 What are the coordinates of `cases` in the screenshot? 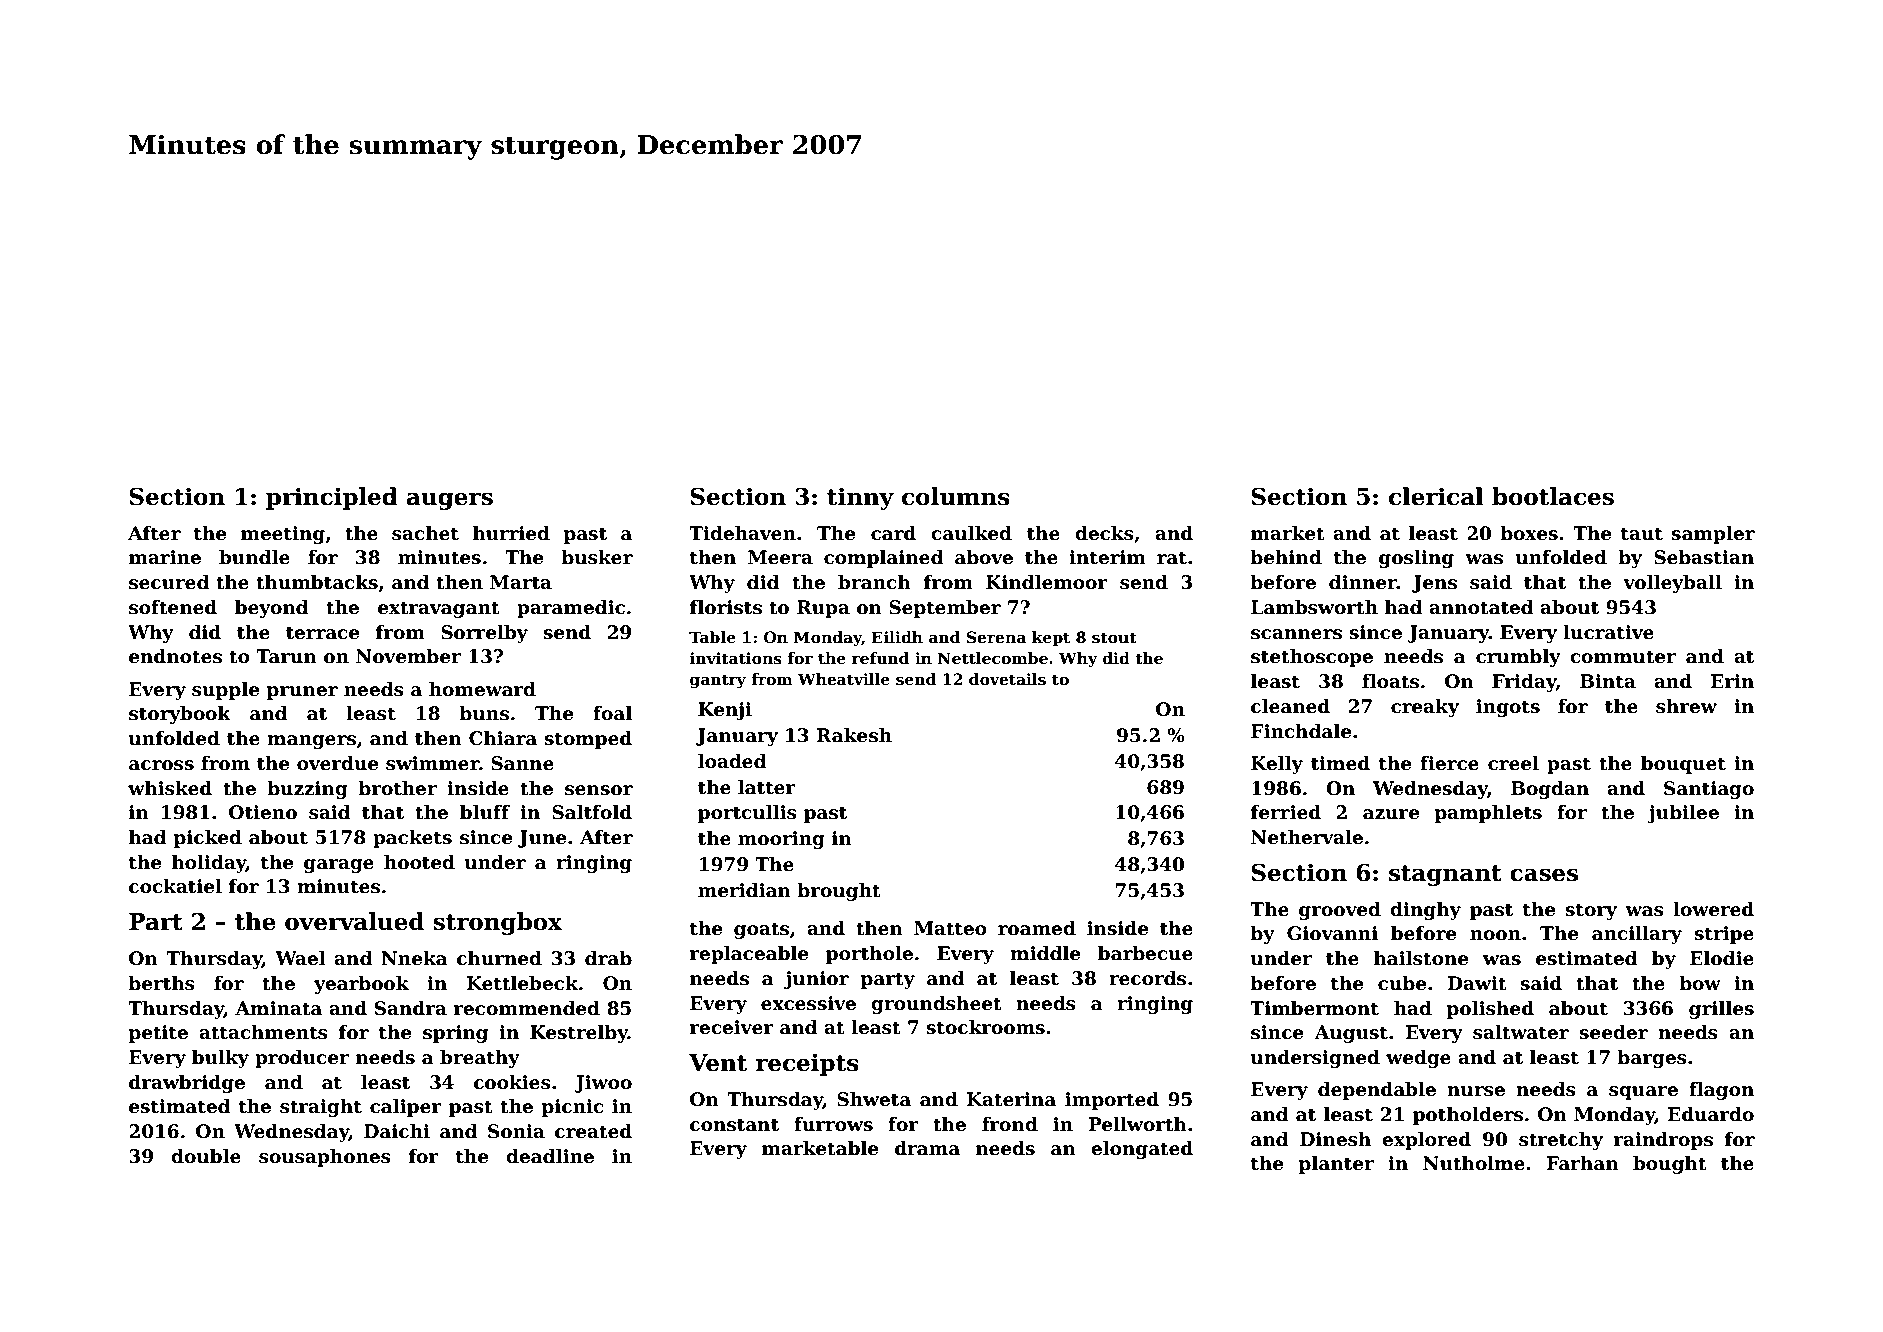 It's located at (1544, 875).
